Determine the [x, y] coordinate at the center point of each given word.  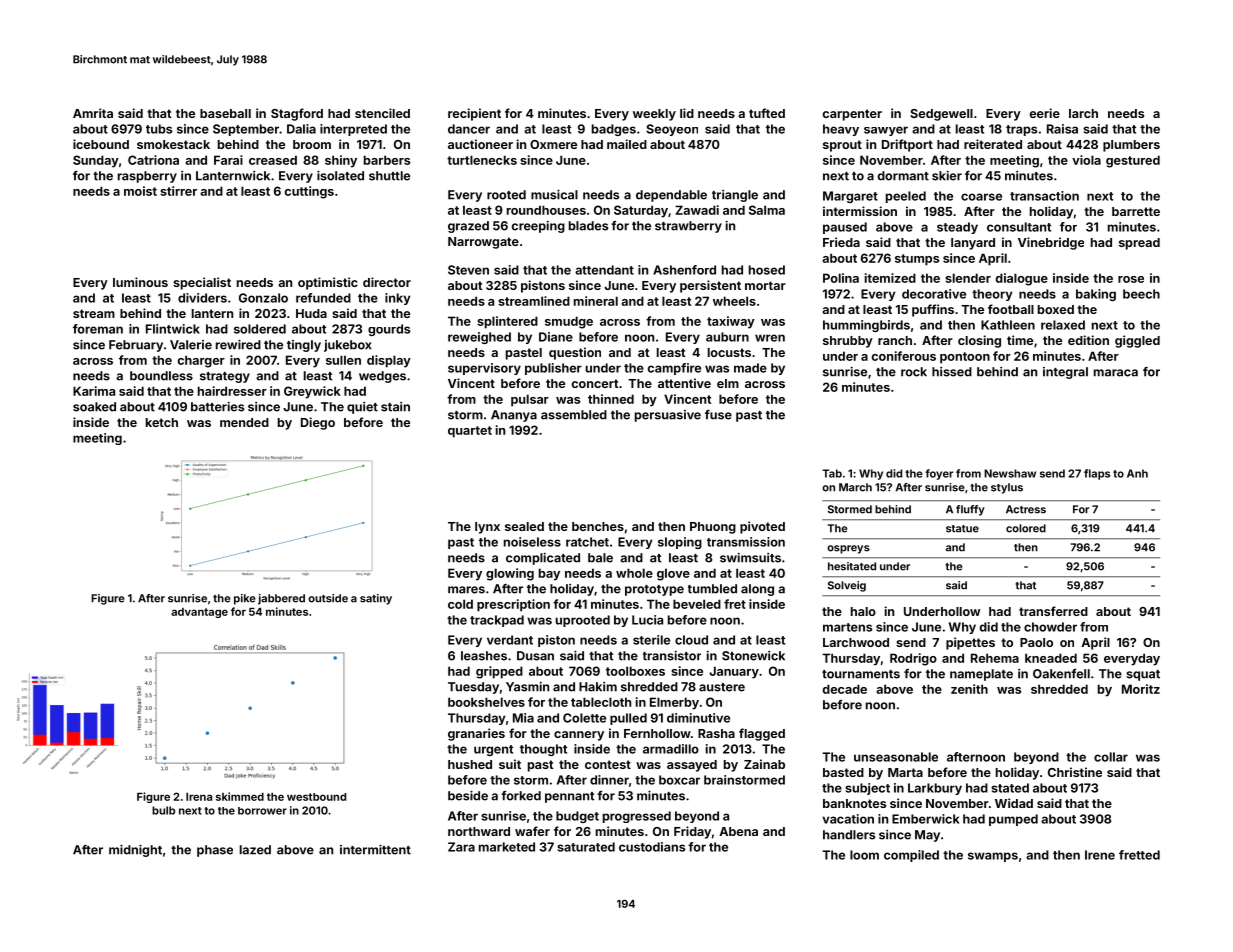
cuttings [309, 192]
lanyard [973, 244]
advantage [199, 613]
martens [847, 627]
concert [595, 383]
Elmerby [674, 703]
